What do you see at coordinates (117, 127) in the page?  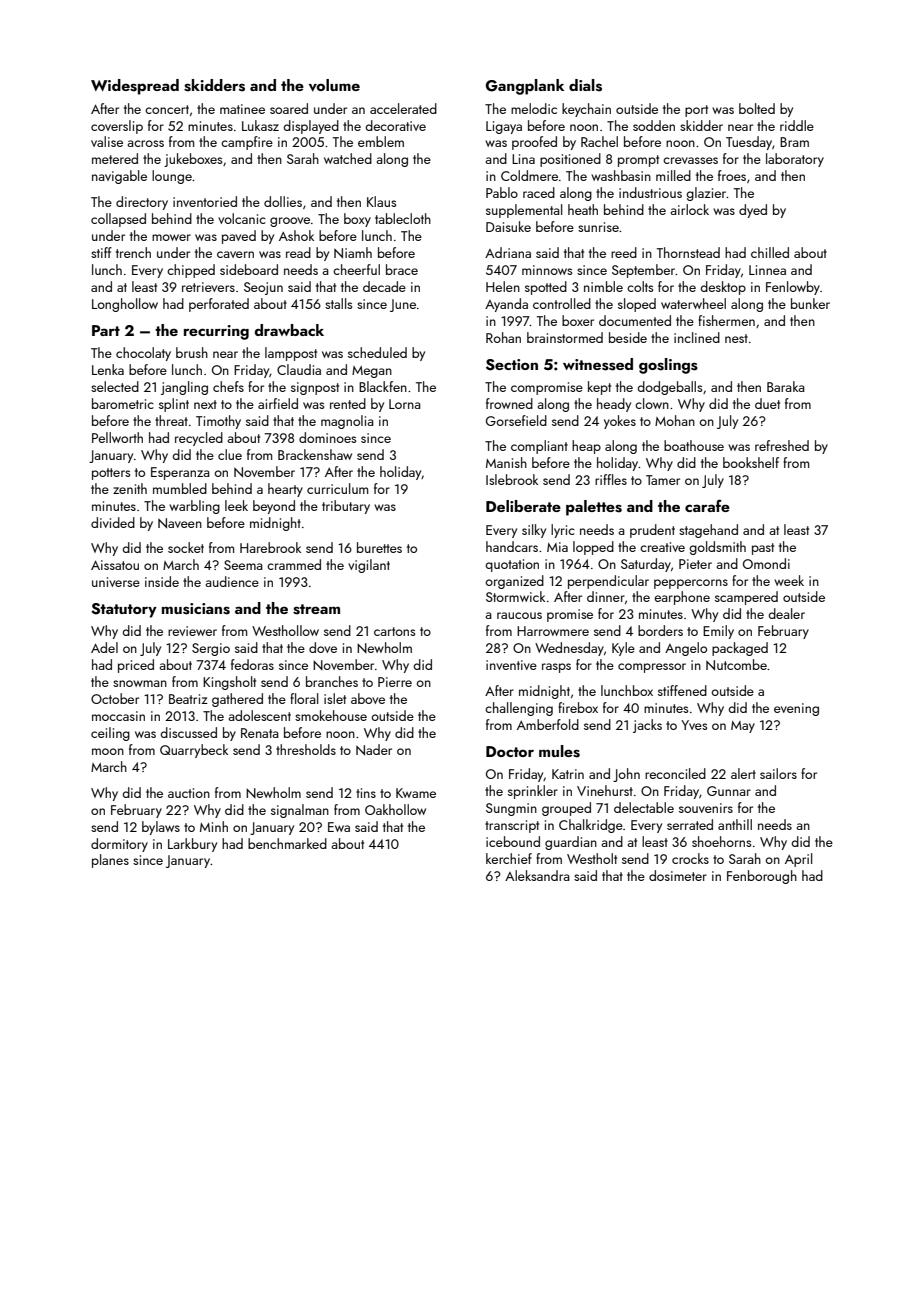 I see `coverslip` at bounding box center [117, 127].
